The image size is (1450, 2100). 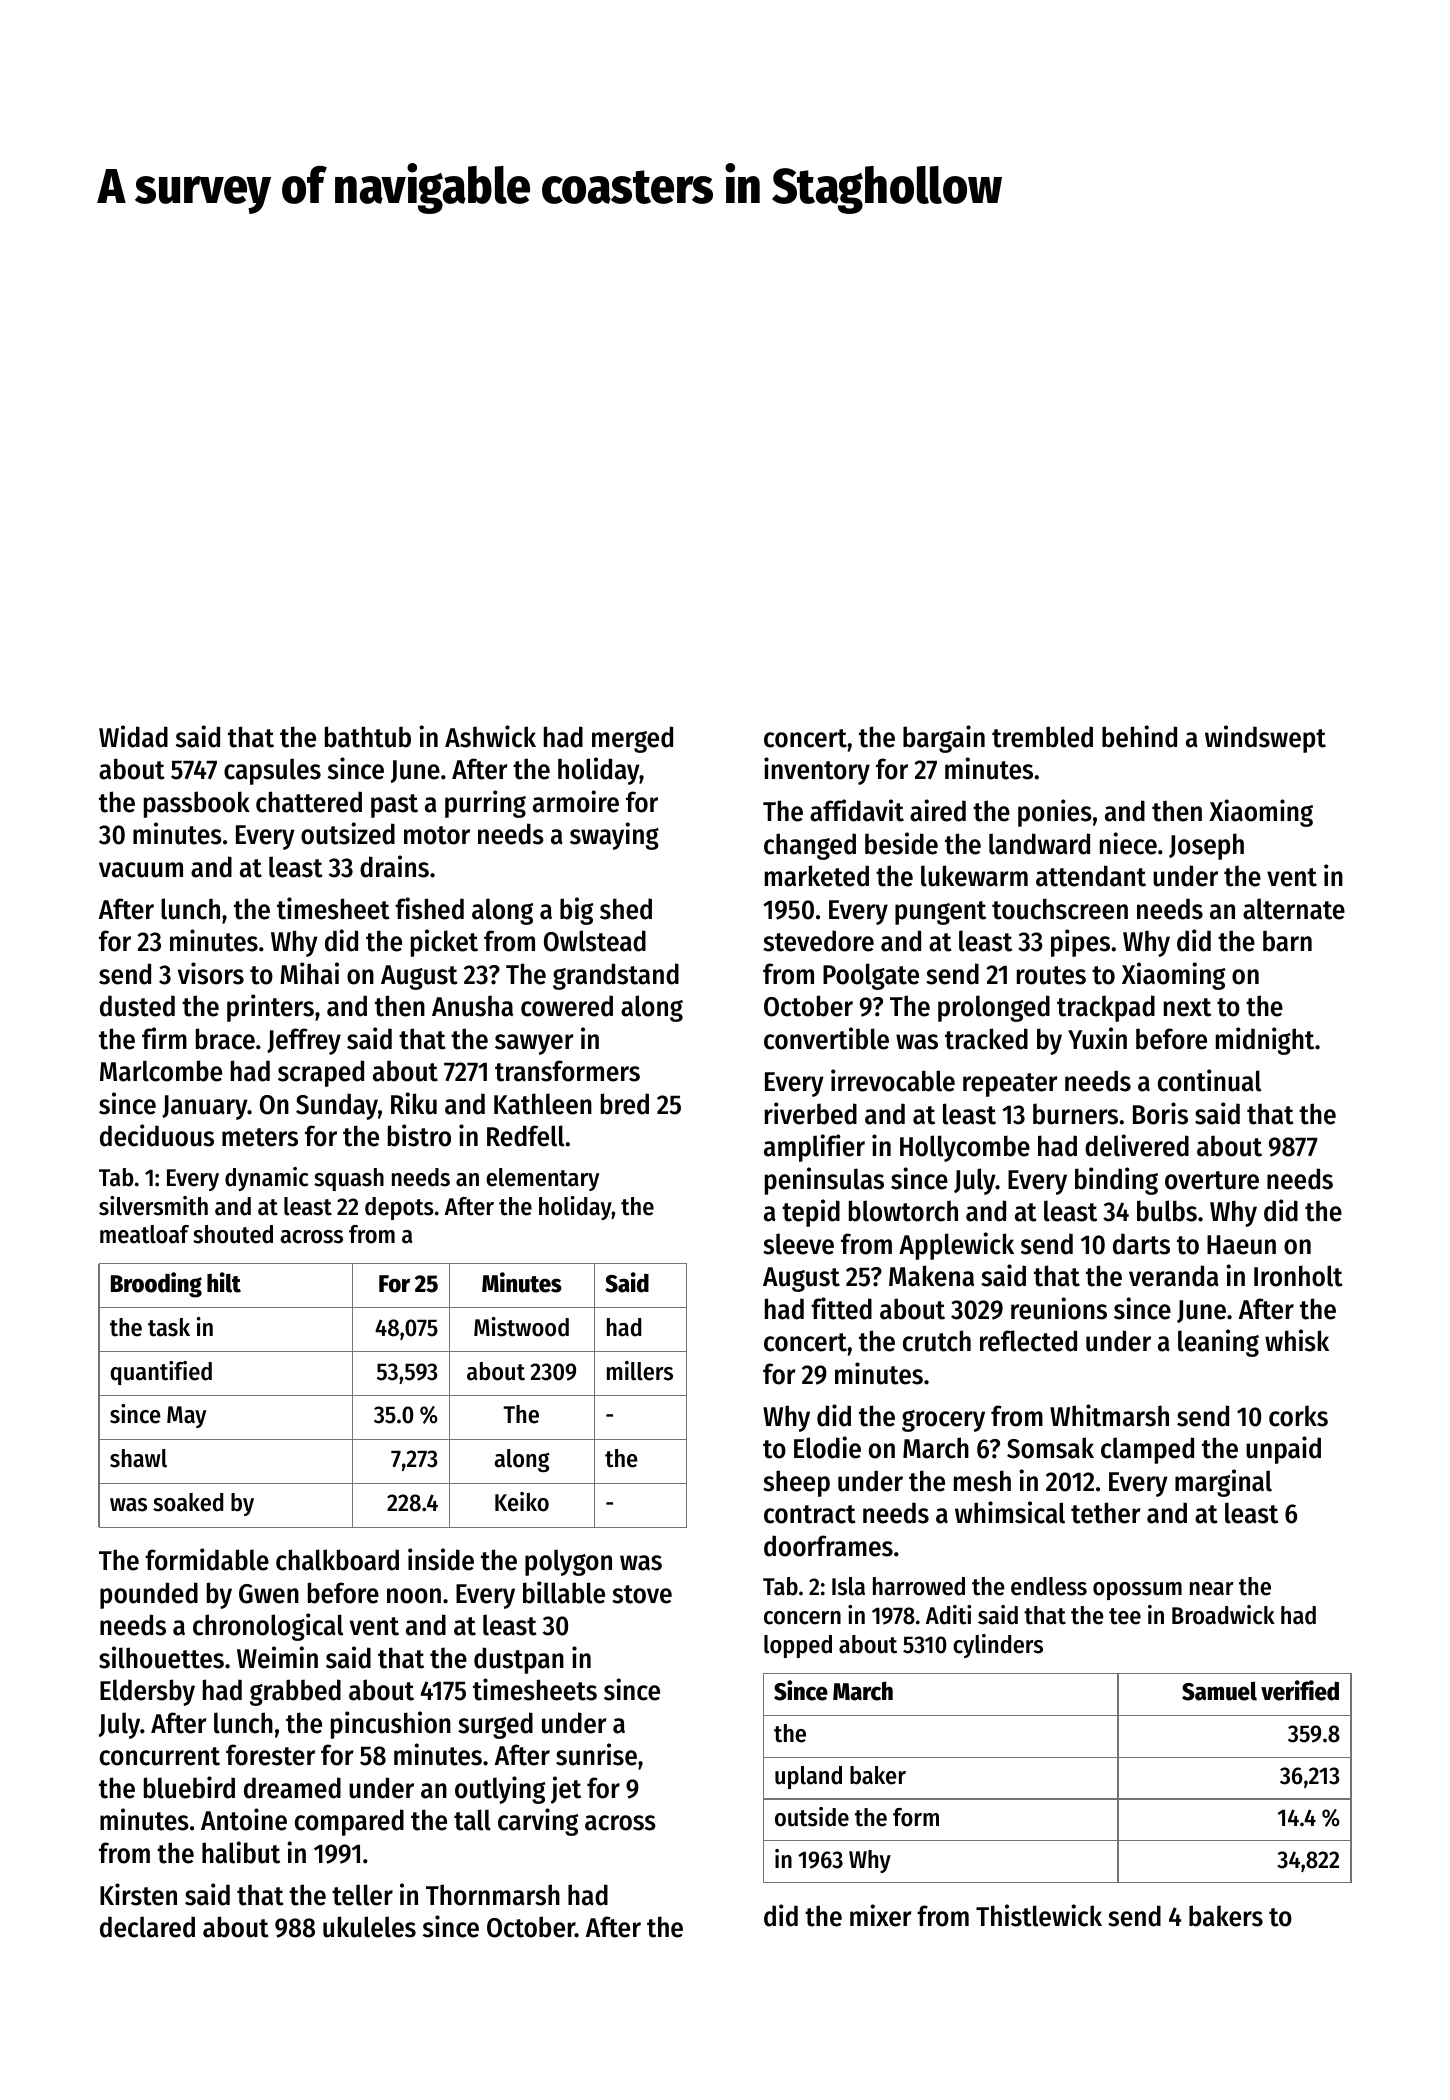 I want to click on amplifier, so click(x=814, y=1148).
